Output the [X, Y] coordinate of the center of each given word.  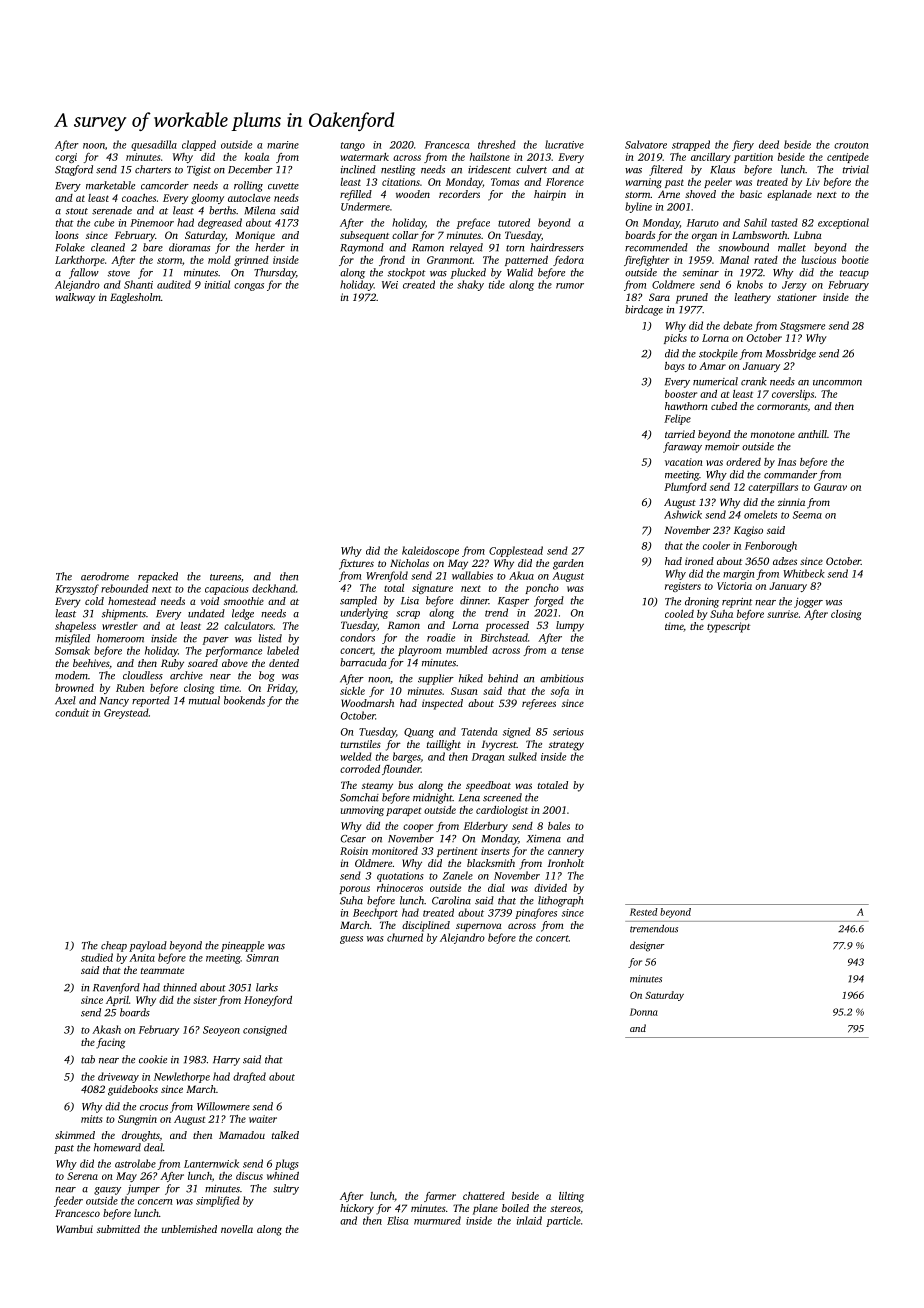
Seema [807, 515]
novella [237, 1229]
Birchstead [504, 637]
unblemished [189, 1229]
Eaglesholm [135, 298]
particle [563, 1221]
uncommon [837, 383]
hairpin [550, 195]
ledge [243, 614]
